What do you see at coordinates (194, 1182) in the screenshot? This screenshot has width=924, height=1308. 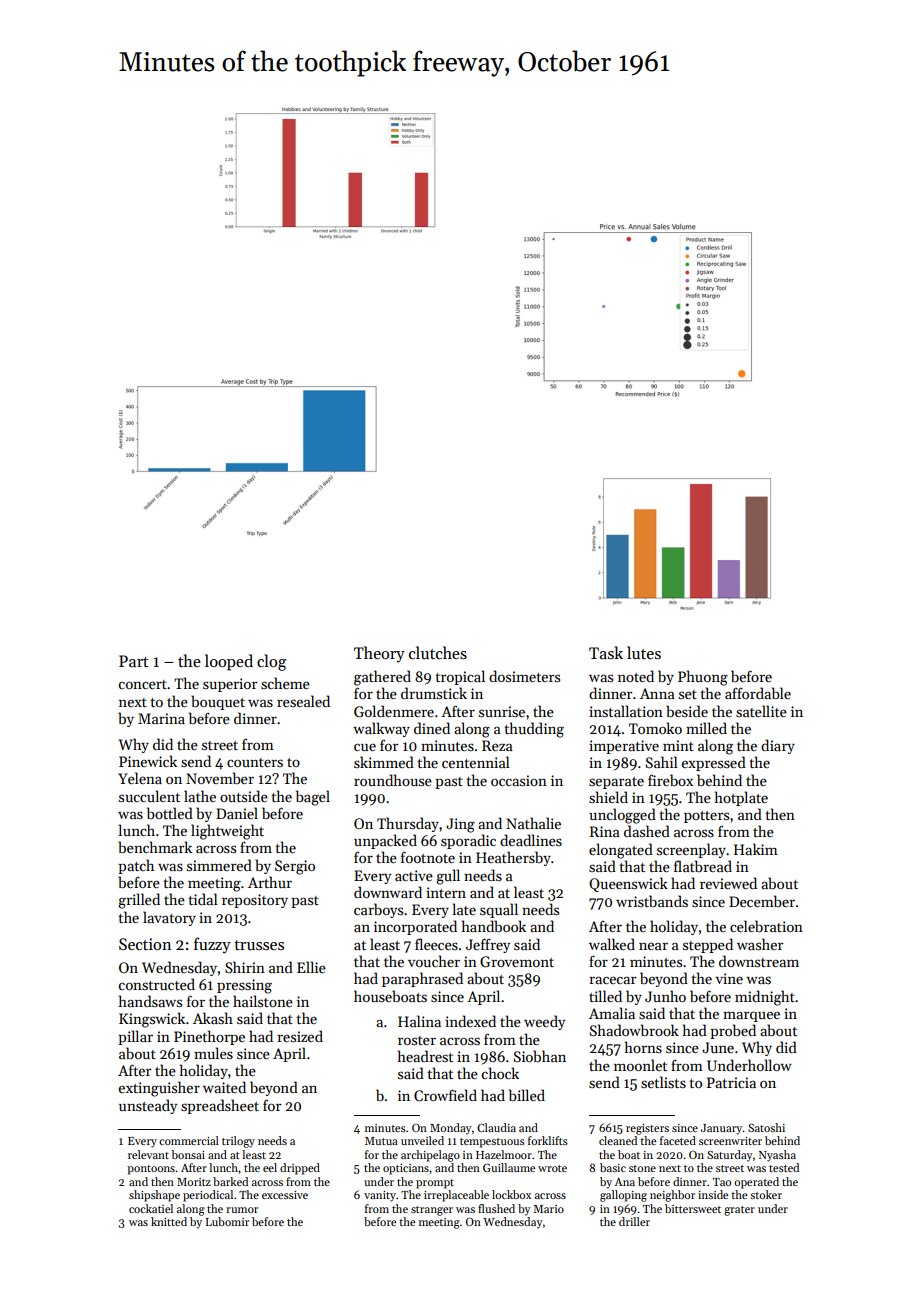 I see `Moritz` at bounding box center [194, 1182].
